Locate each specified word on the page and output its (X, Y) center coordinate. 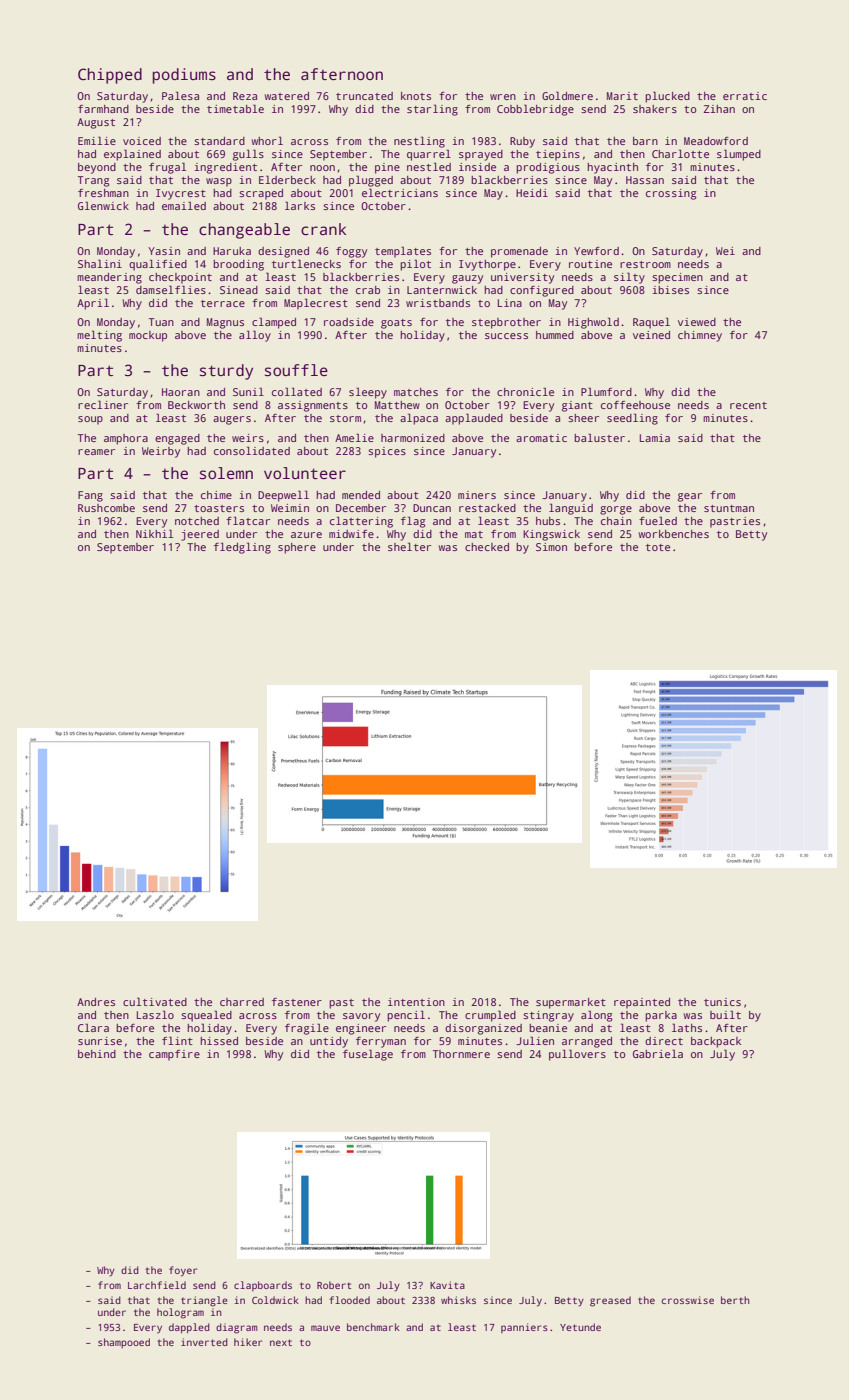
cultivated (155, 1001)
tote (658, 547)
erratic (745, 96)
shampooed (124, 1343)
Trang (94, 181)
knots (416, 96)
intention (416, 1002)
